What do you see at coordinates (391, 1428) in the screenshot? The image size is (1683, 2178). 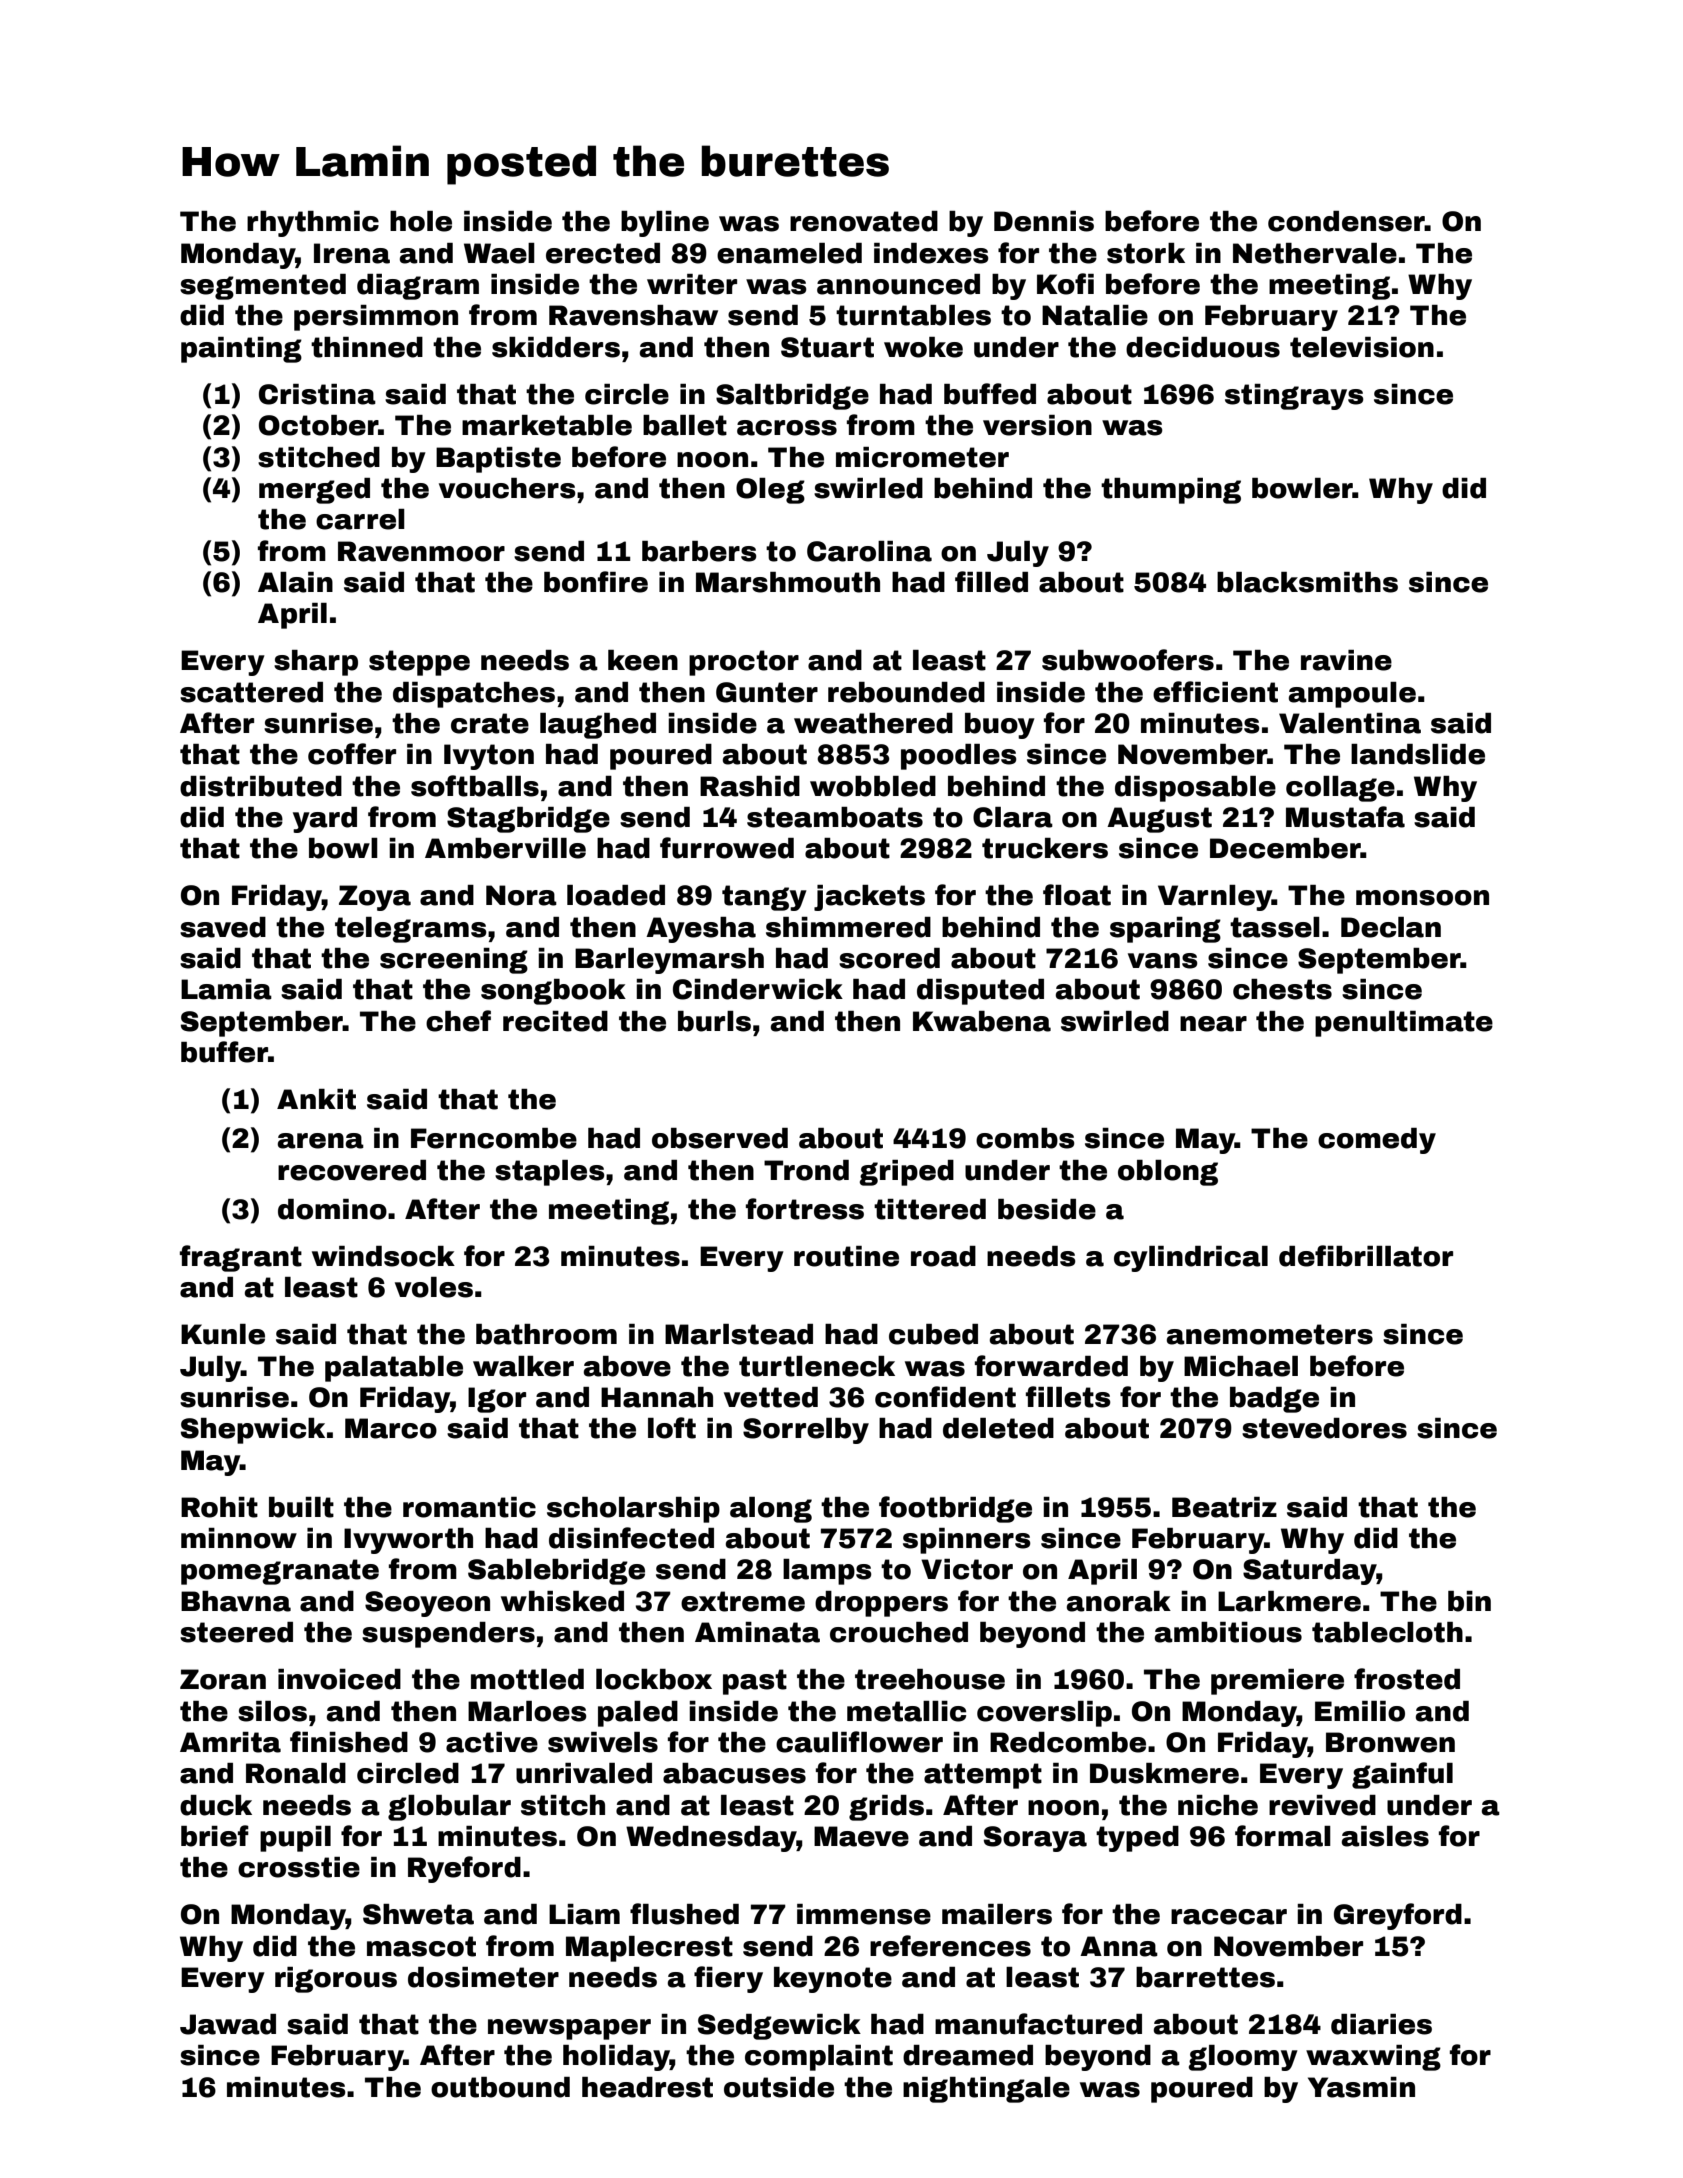 I see `Marco` at bounding box center [391, 1428].
